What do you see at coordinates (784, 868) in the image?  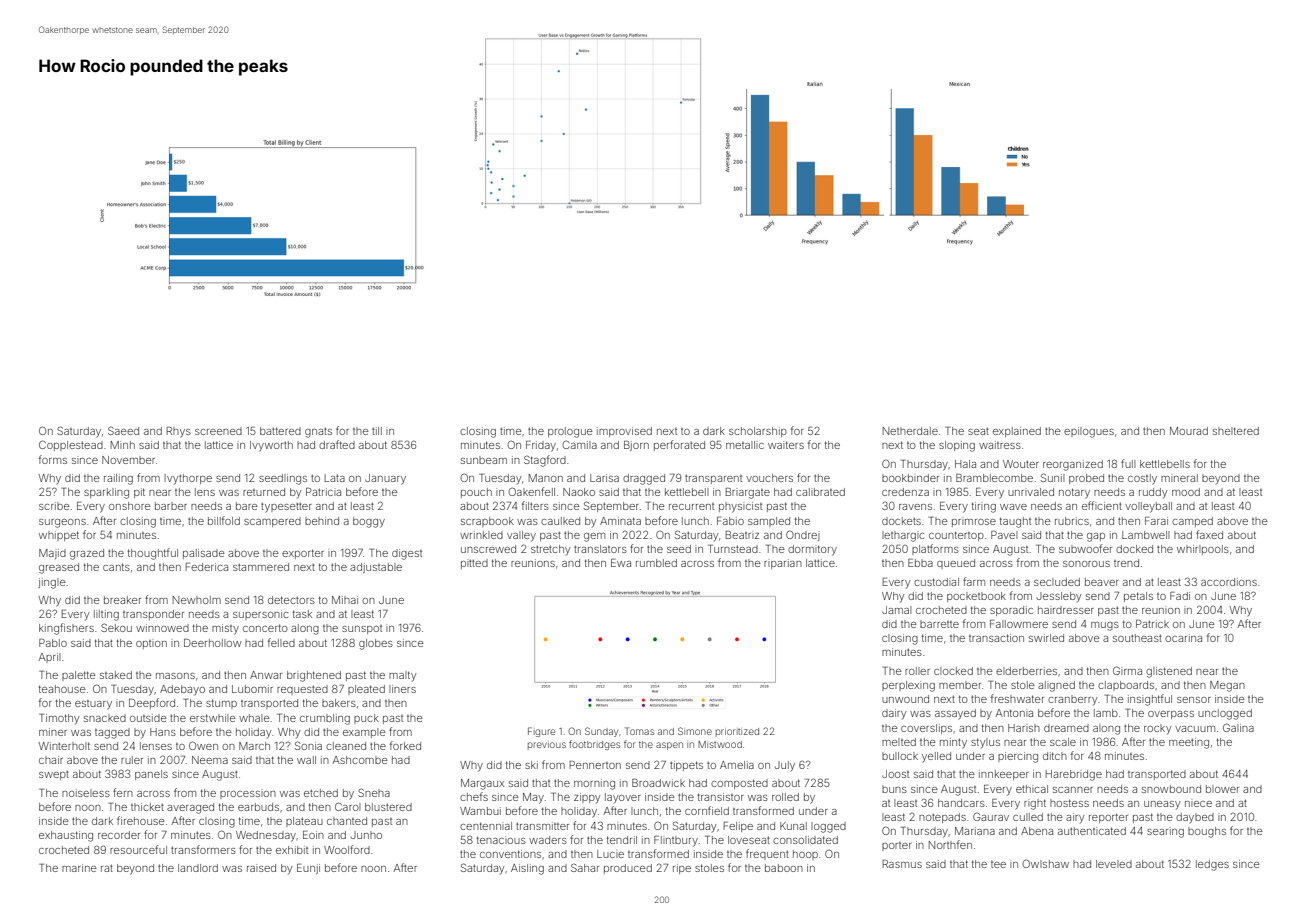 I see `baboon` at bounding box center [784, 868].
